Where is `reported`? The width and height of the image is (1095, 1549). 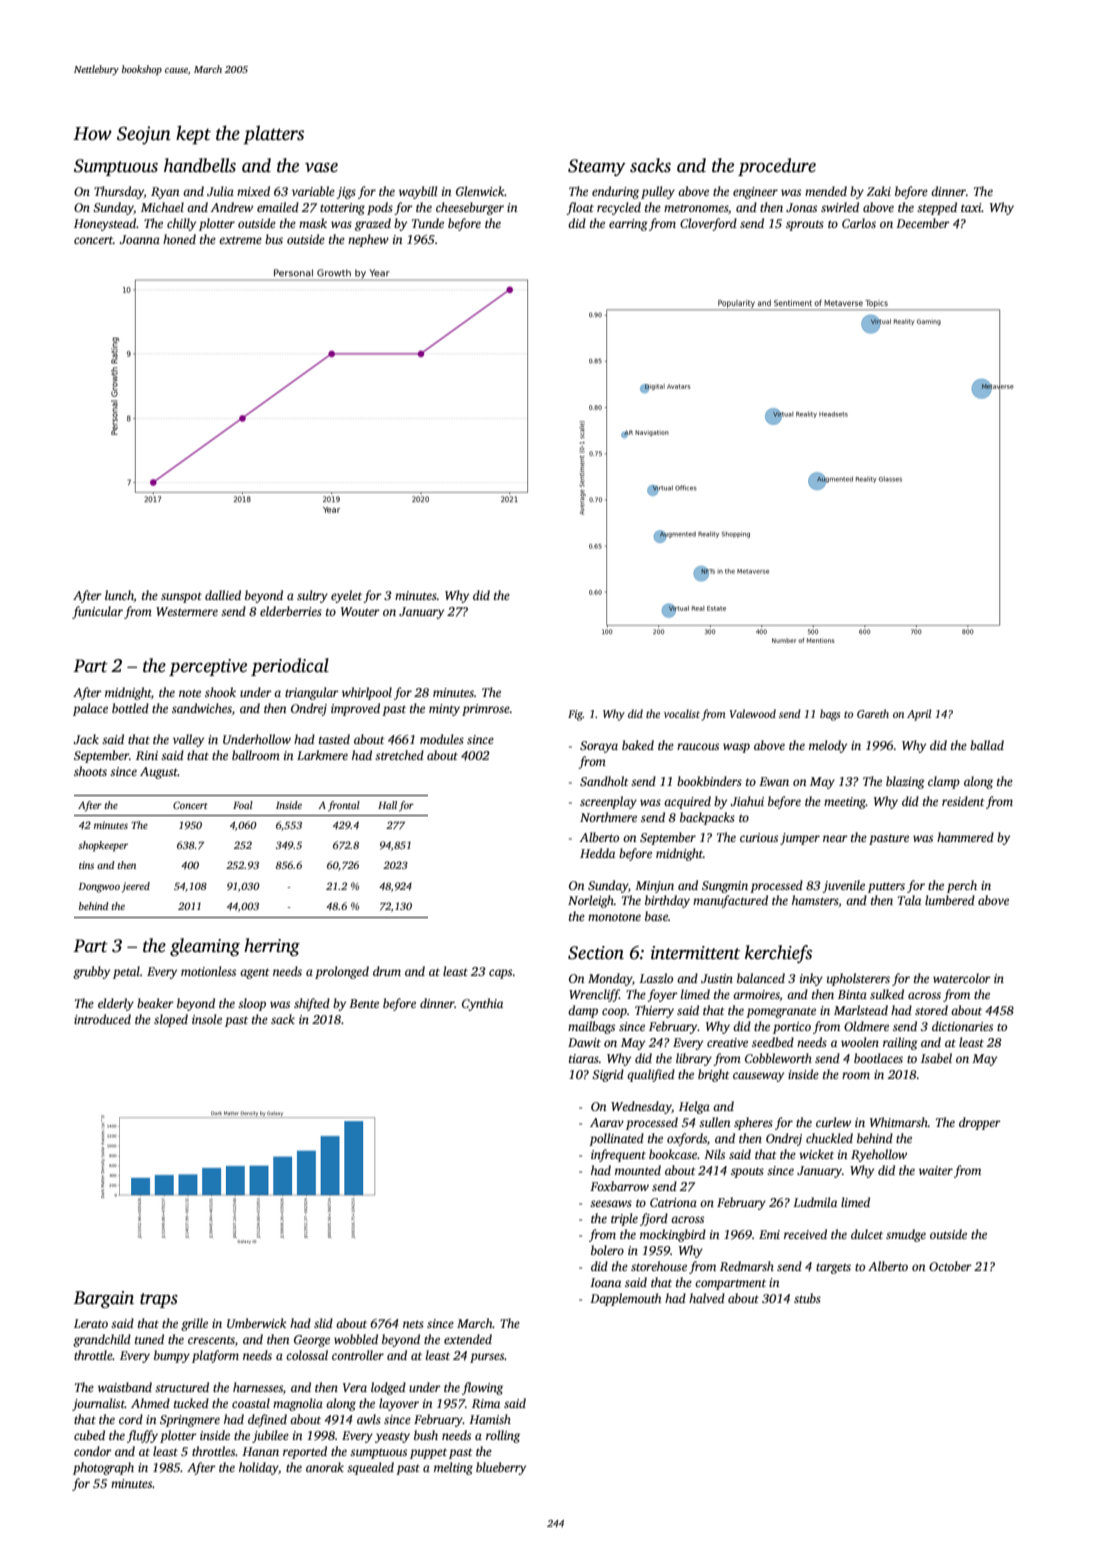
reported is located at coordinates (305, 1452).
